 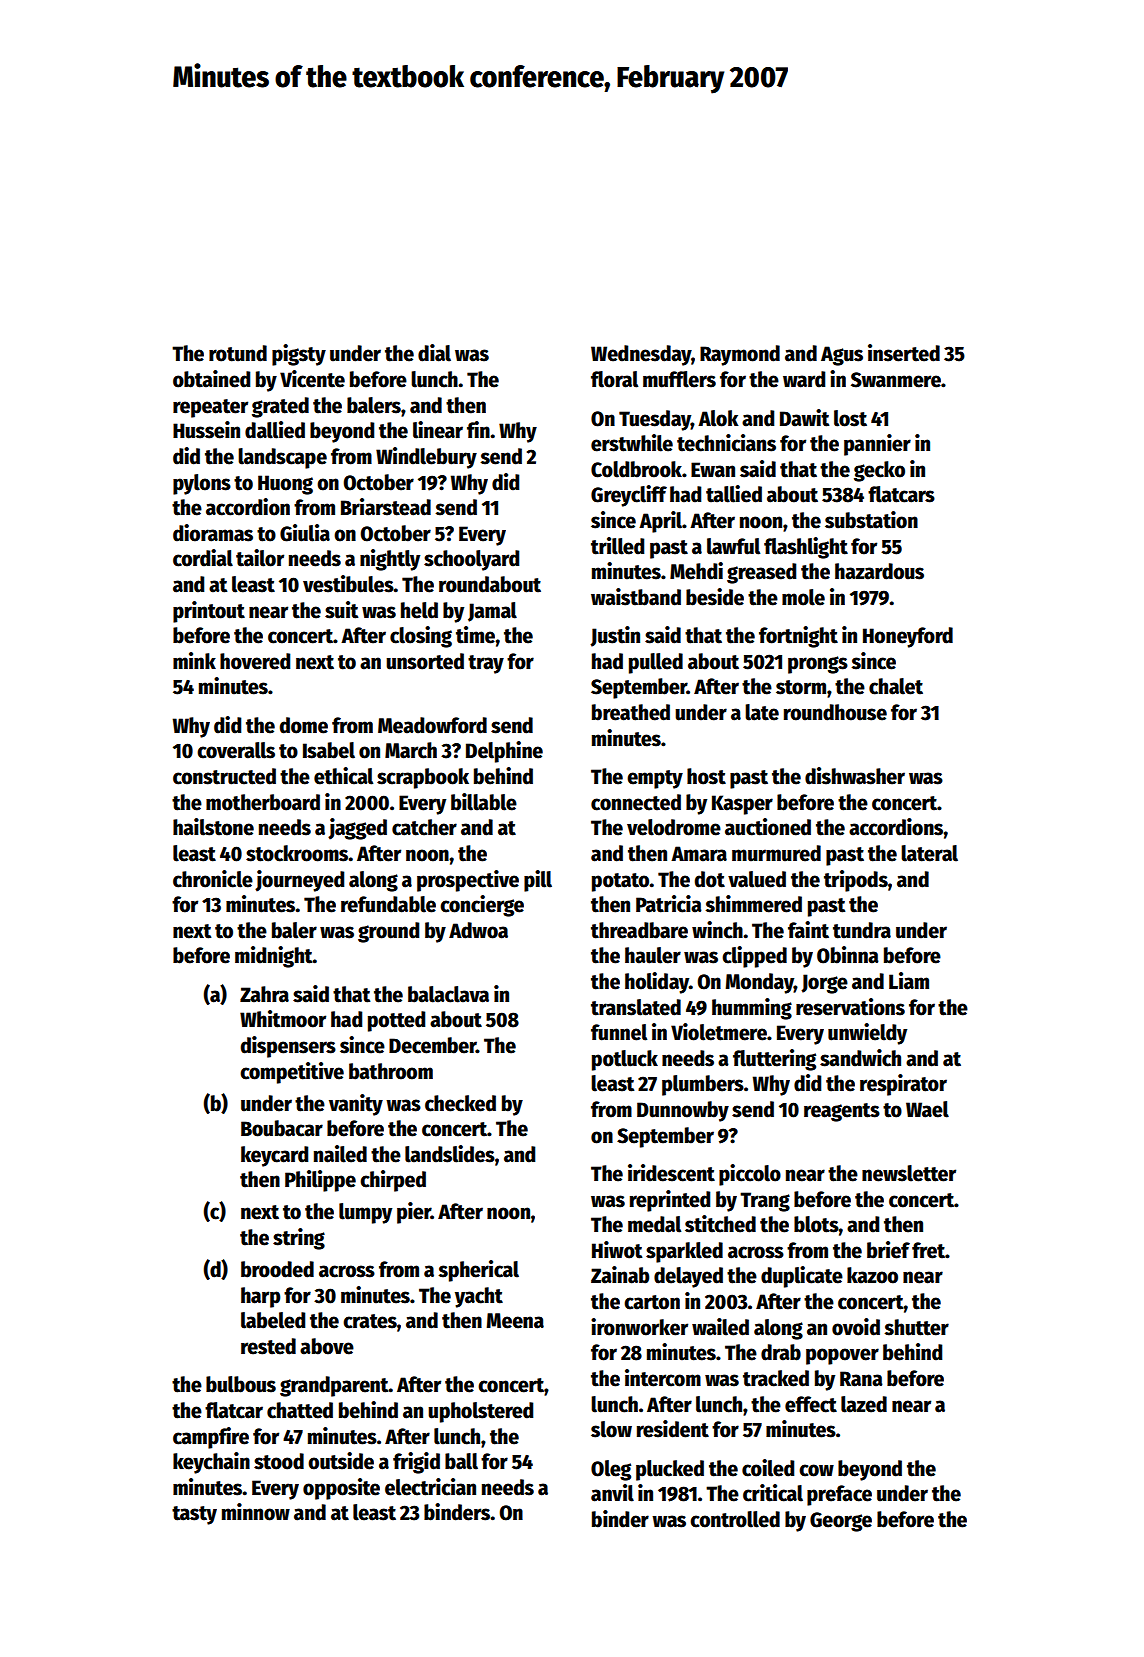 What do you see at coordinates (211, 1438) in the screenshot?
I see `campfire` at bounding box center [211, 1438].
